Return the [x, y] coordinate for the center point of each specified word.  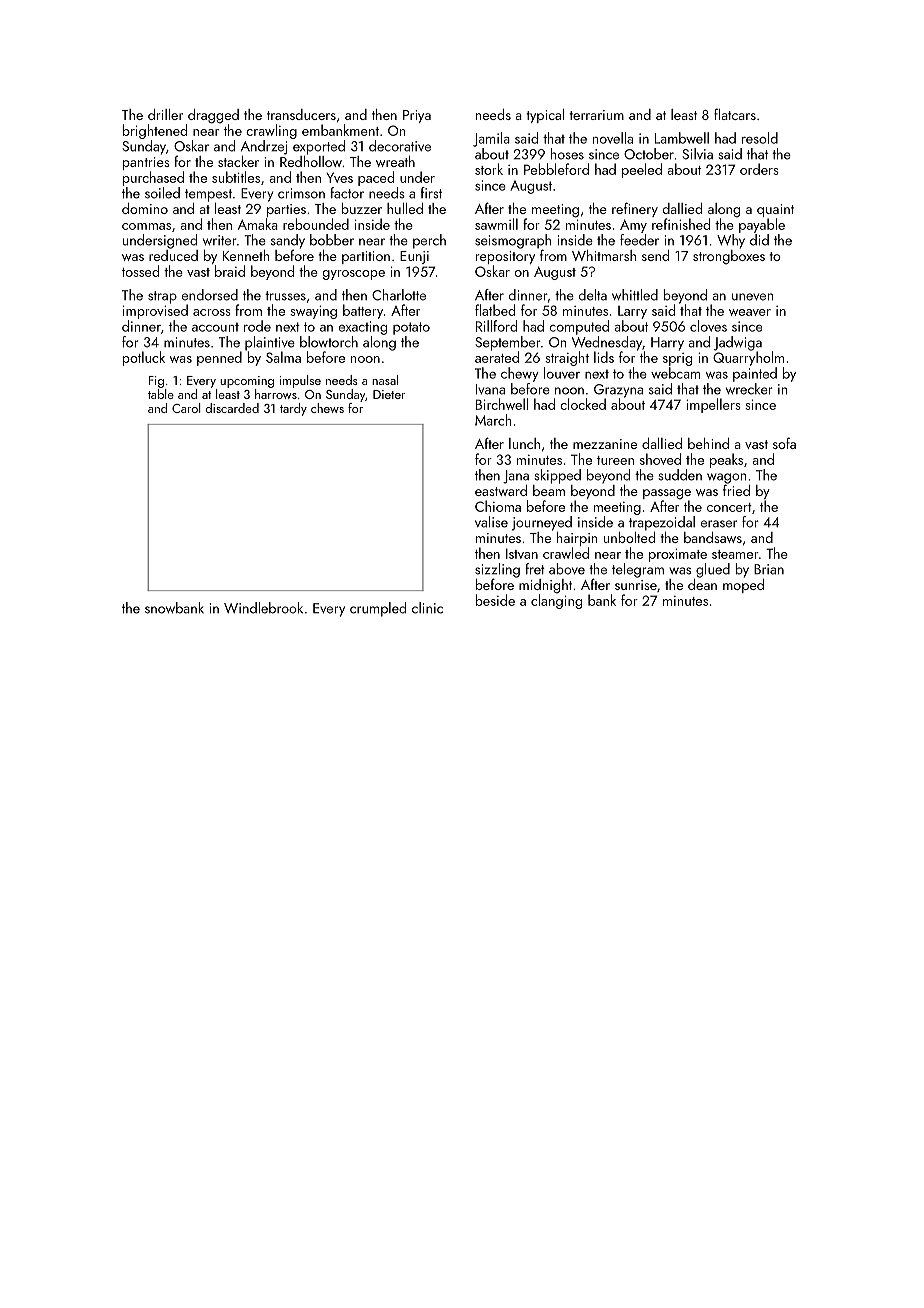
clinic [427, 608]
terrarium [596, 115]
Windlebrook [263, 608]
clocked [583, 404]
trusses [285, 296]
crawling [271, 131]
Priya [417, 116]
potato [411, 328]
